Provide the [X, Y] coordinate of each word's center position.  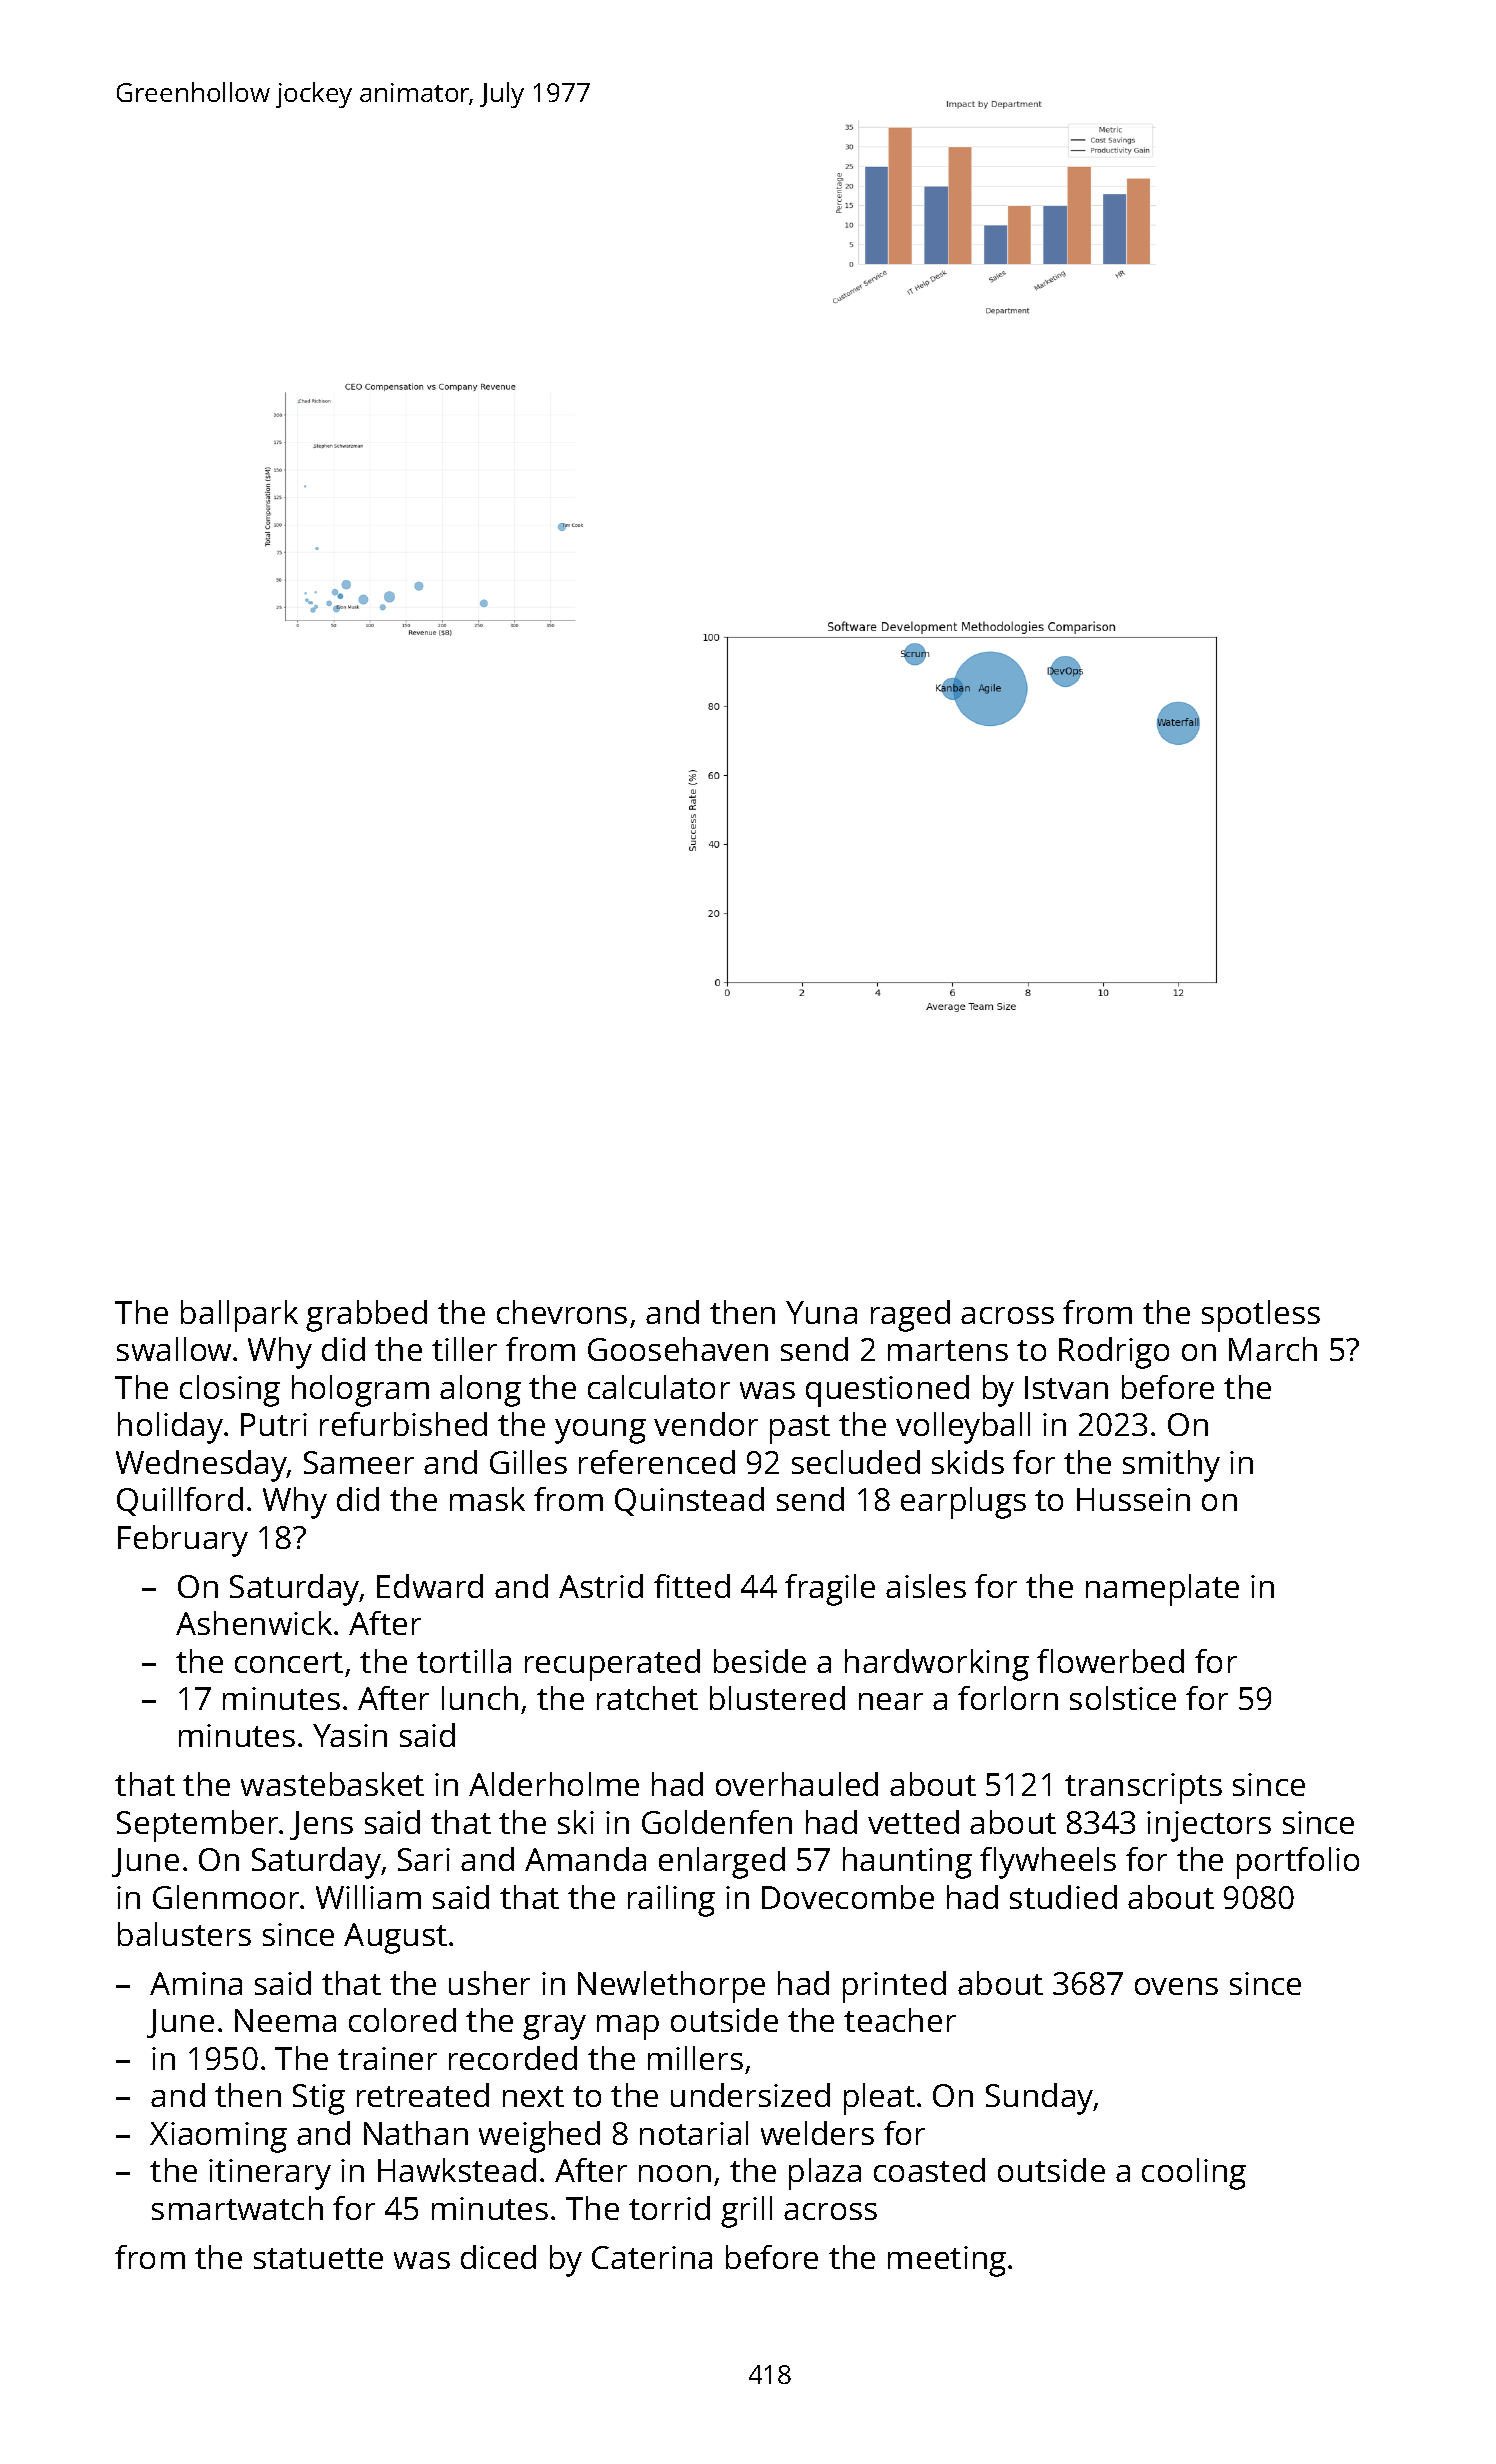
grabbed [366, 1316]
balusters [184, 1934]
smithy [1171, 1466]
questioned [887, 1391]
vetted [913, 1822]
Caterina [652, 2257]
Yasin [350, 1735]
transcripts [1143, 1788]
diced [498, 2257]
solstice [1123, 1698]
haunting [907, 1863]
